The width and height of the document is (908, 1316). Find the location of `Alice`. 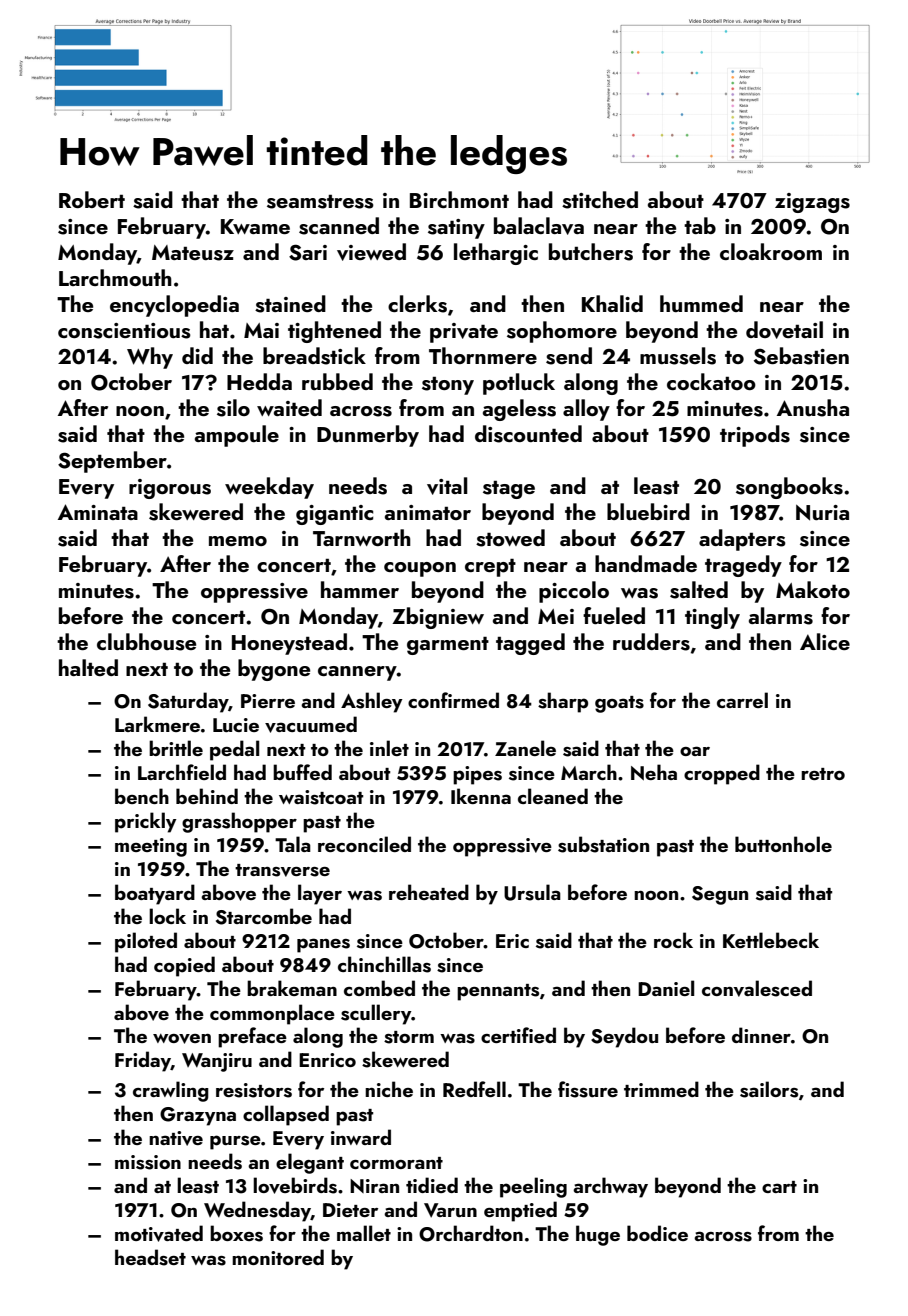

Alice is located at coordinates (825, 641).
